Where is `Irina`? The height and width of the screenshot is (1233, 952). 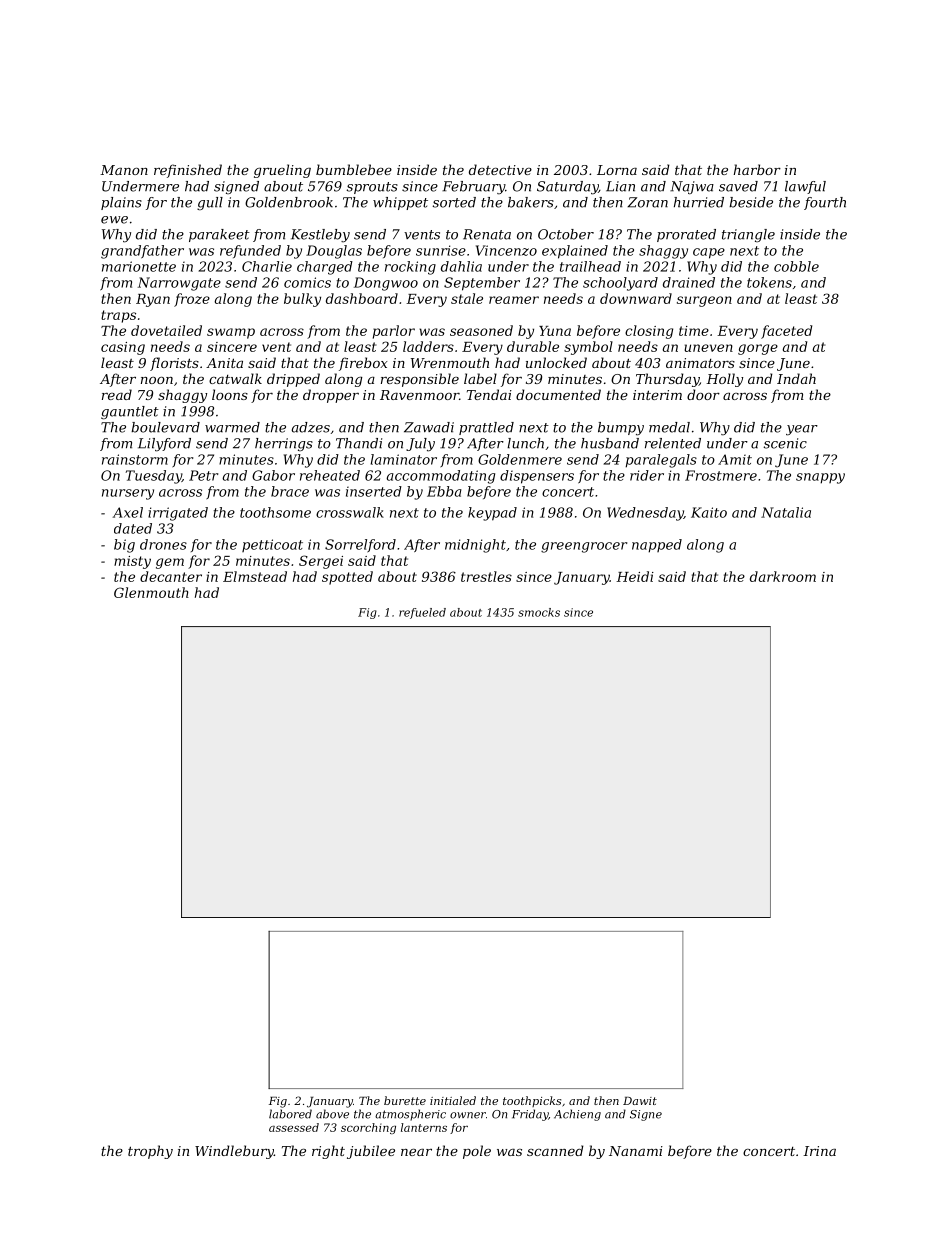 Irina is located at coordinates (819, 1151).
